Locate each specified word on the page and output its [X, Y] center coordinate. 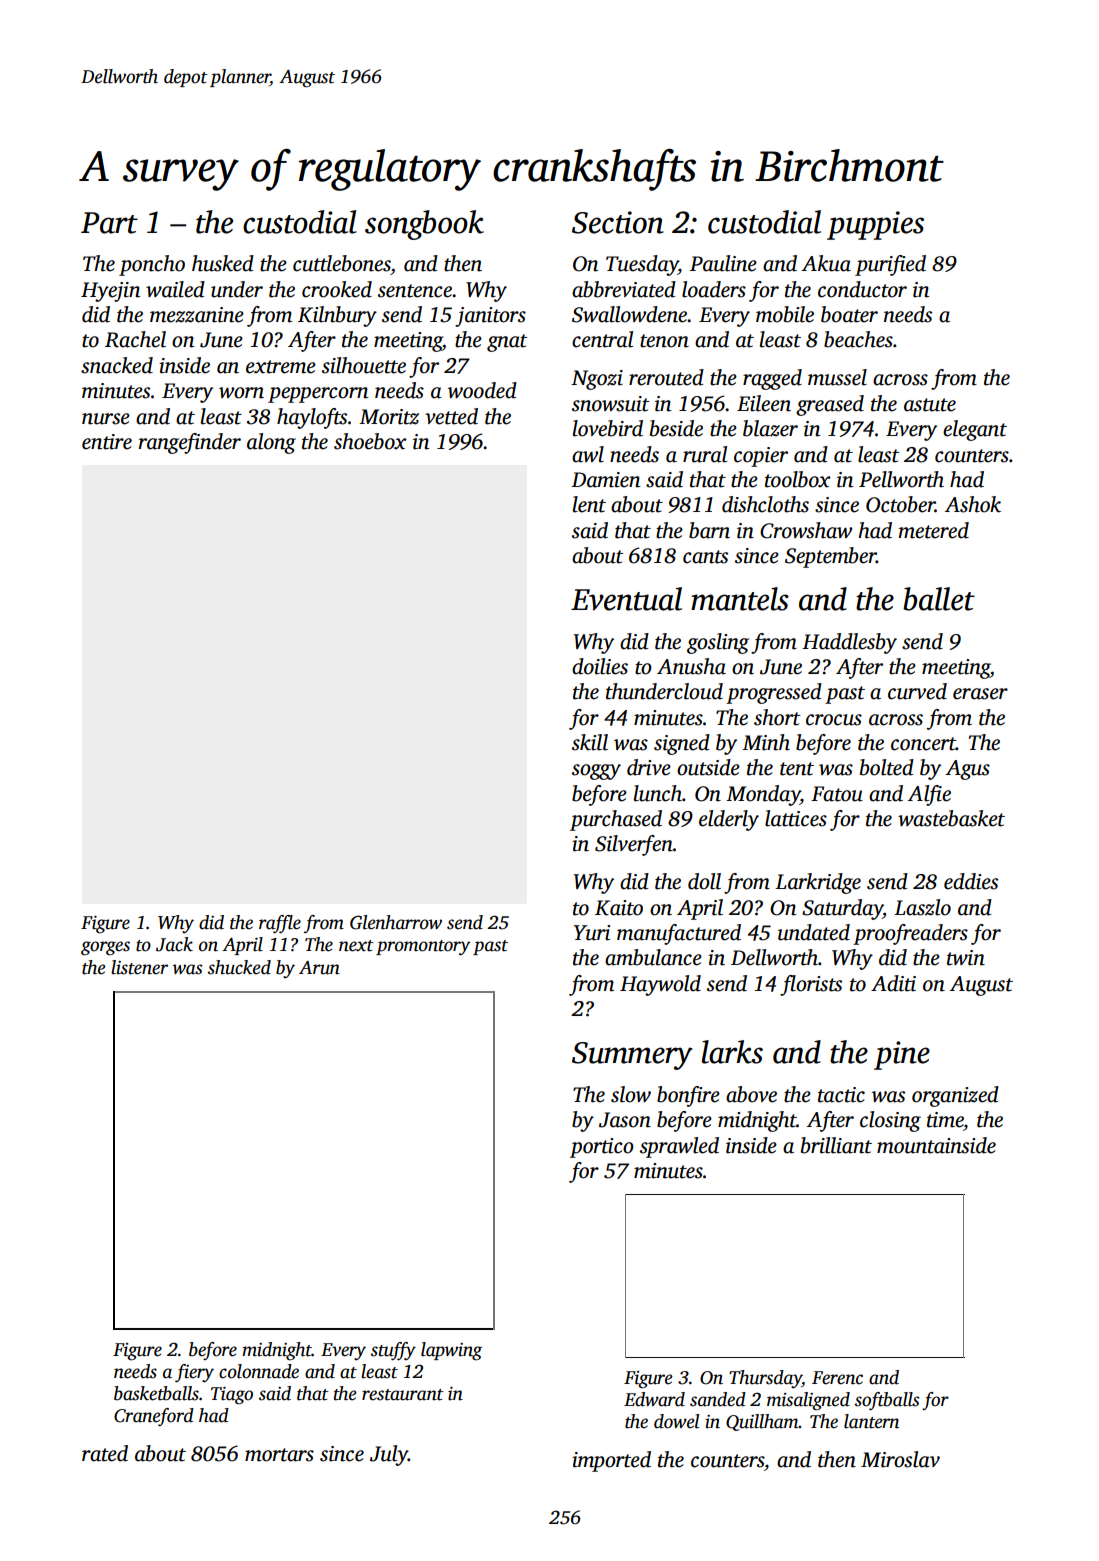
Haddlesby [849, 643]
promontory [423, 948]
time [945, 1120]
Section [618, 222]
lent [589, 504]
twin [966, 958]
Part [109, 223]
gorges [105, 948]
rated [105, 1453]
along [271, 443]
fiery [194, 1373]
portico [602, 1148]
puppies [875, 225]
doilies [600, 666]
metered [933, 530]
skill [590, 742]
